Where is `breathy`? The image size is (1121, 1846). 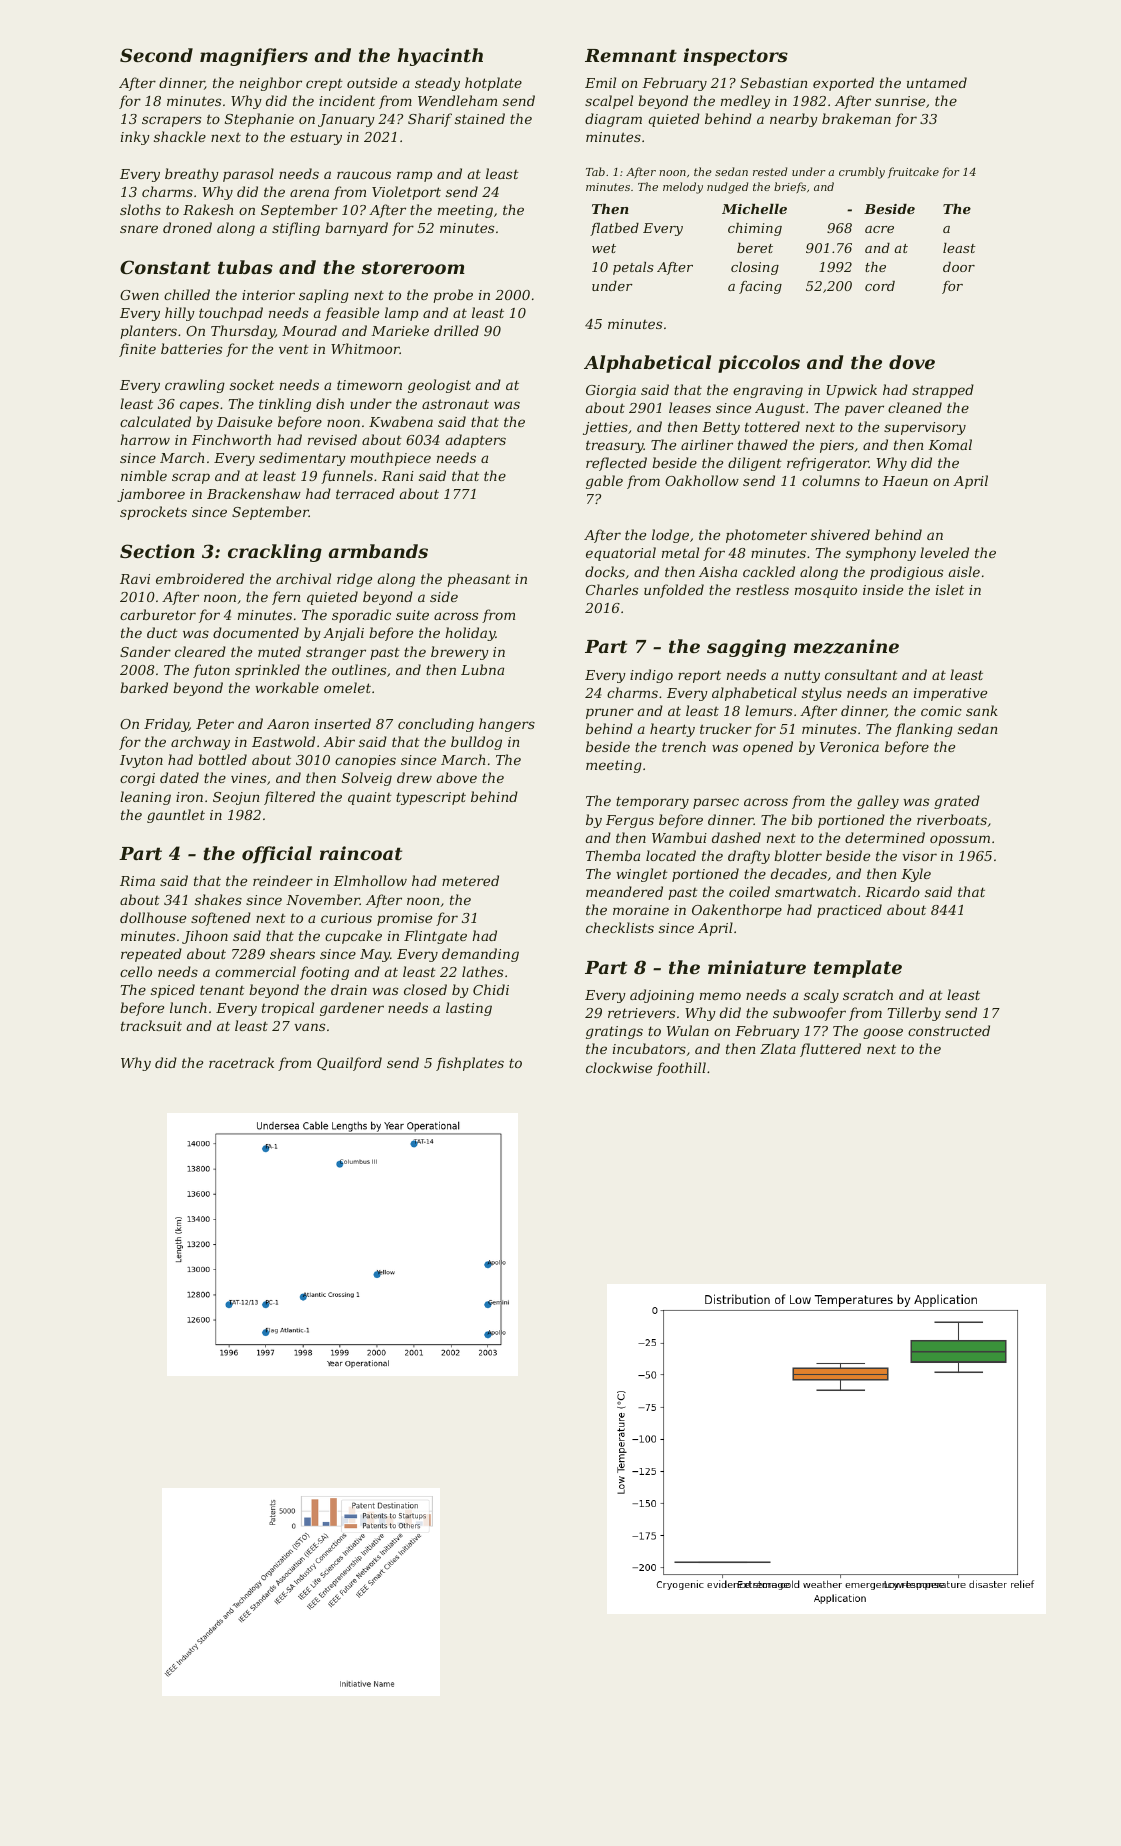
breathy is located at coordinates (192, 175).
